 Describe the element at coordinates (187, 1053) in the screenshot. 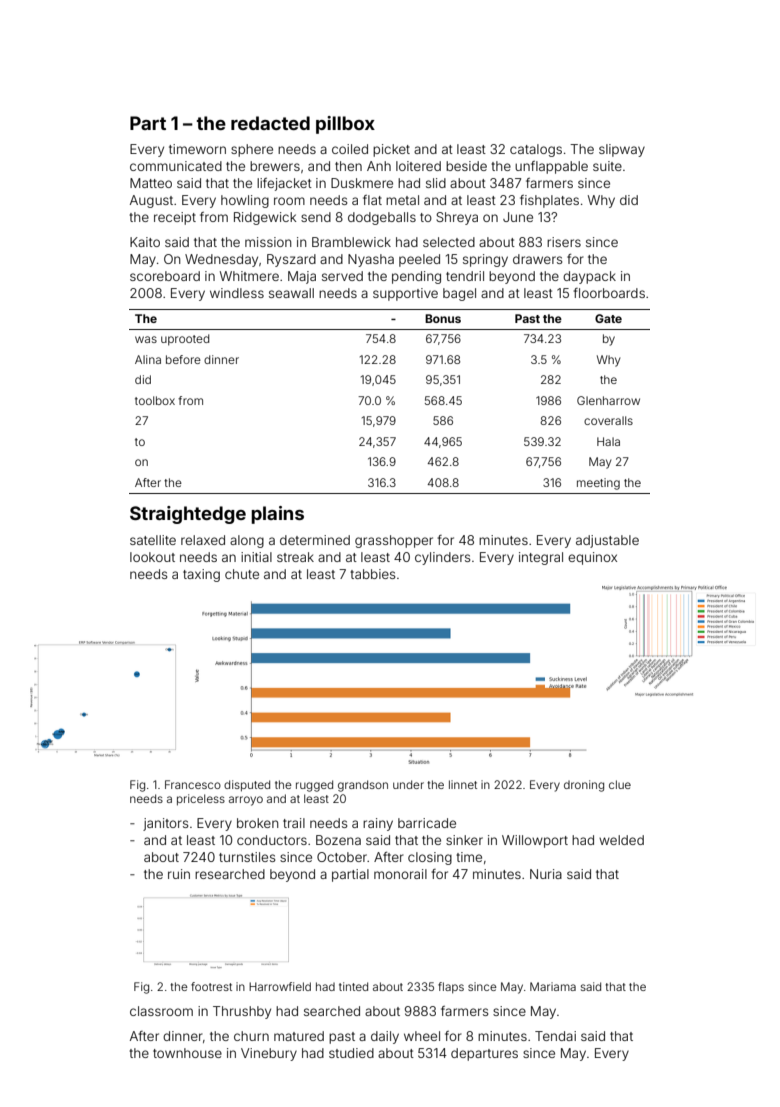

I see `townhouse` at that location.
